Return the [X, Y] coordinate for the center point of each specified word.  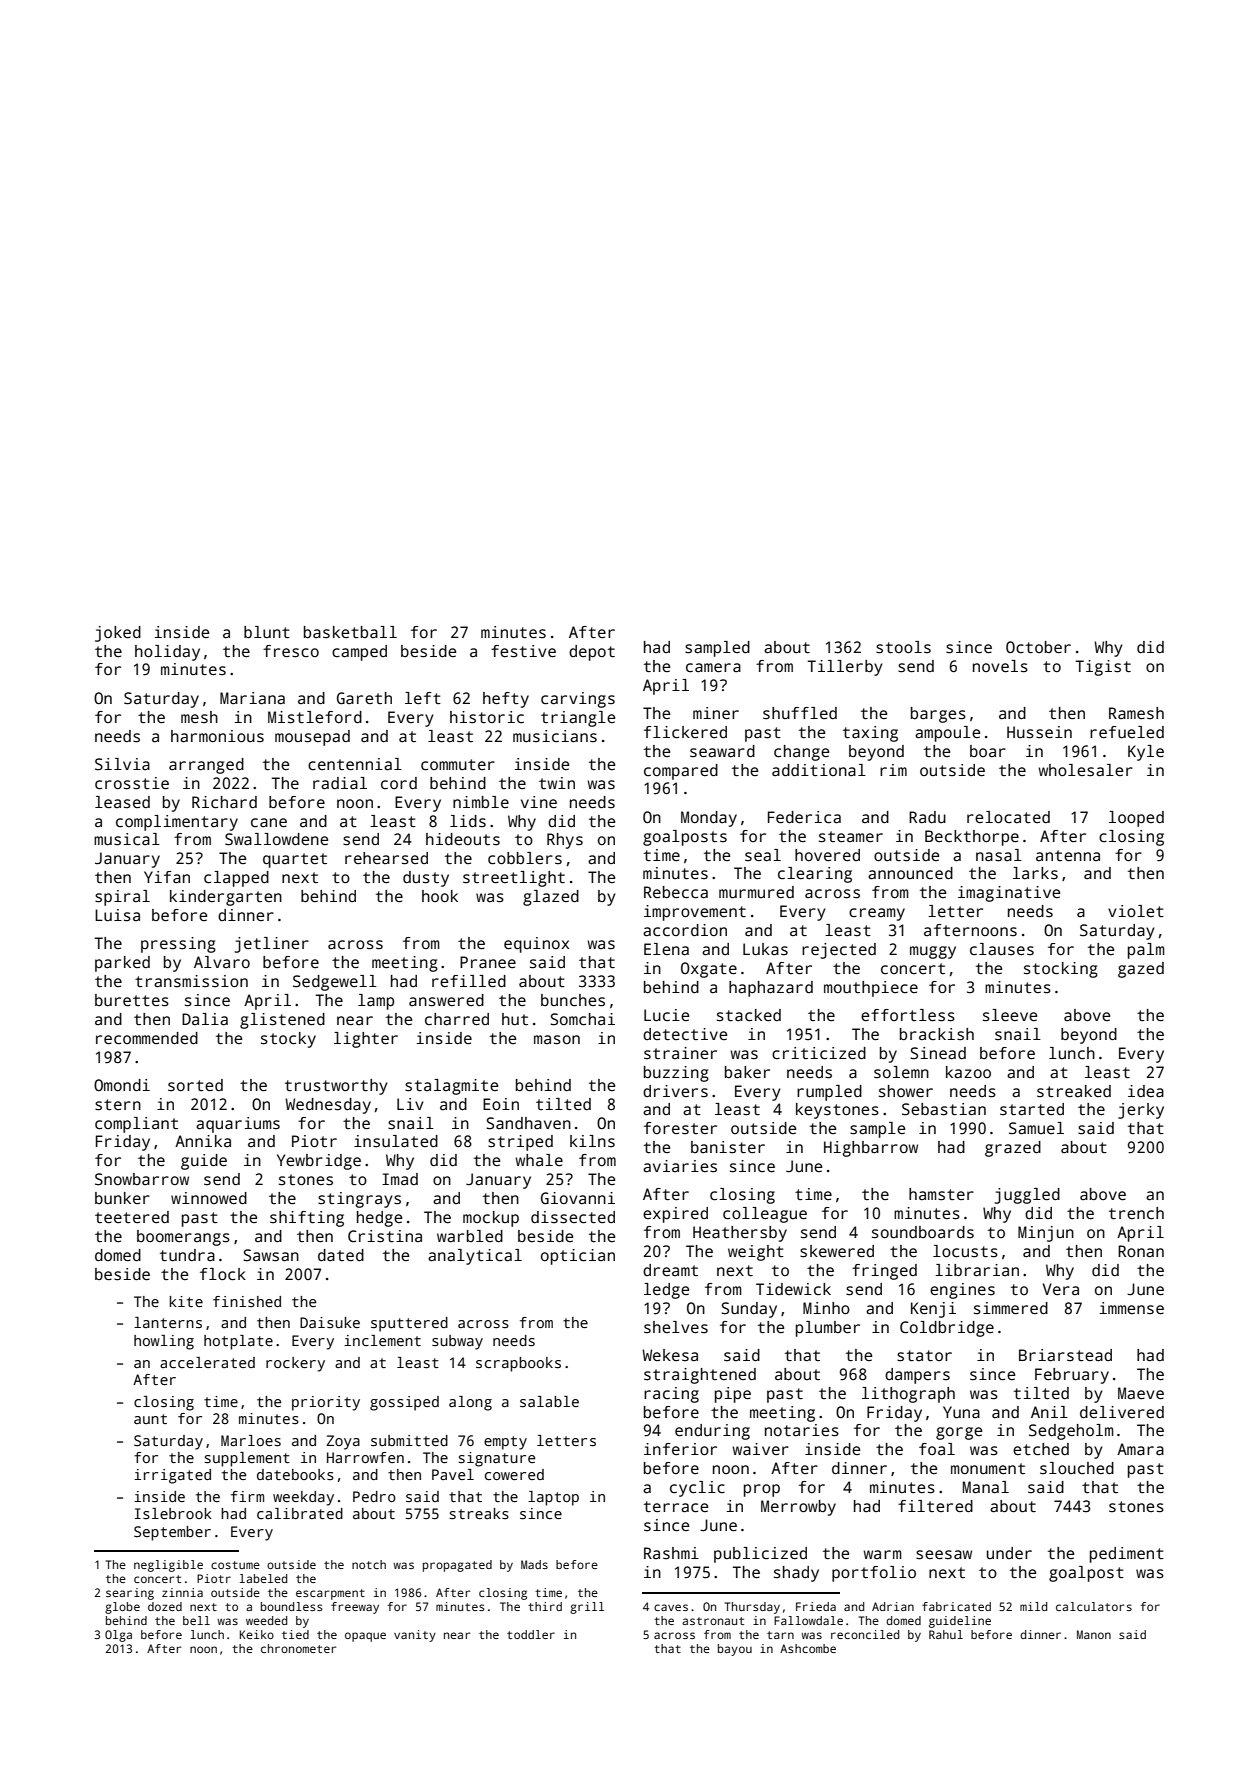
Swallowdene [276, 839]
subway [457, 1342]
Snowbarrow [142, 1179]
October [1038, 647]
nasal [999, 855]
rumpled [829, 1093]
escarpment [330, 1594]
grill [587, 1608]
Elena [666, 949]
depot [592, 653]
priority [326, 1403]
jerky [1141, 1111]
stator [924, 1356]
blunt [267, 632]
